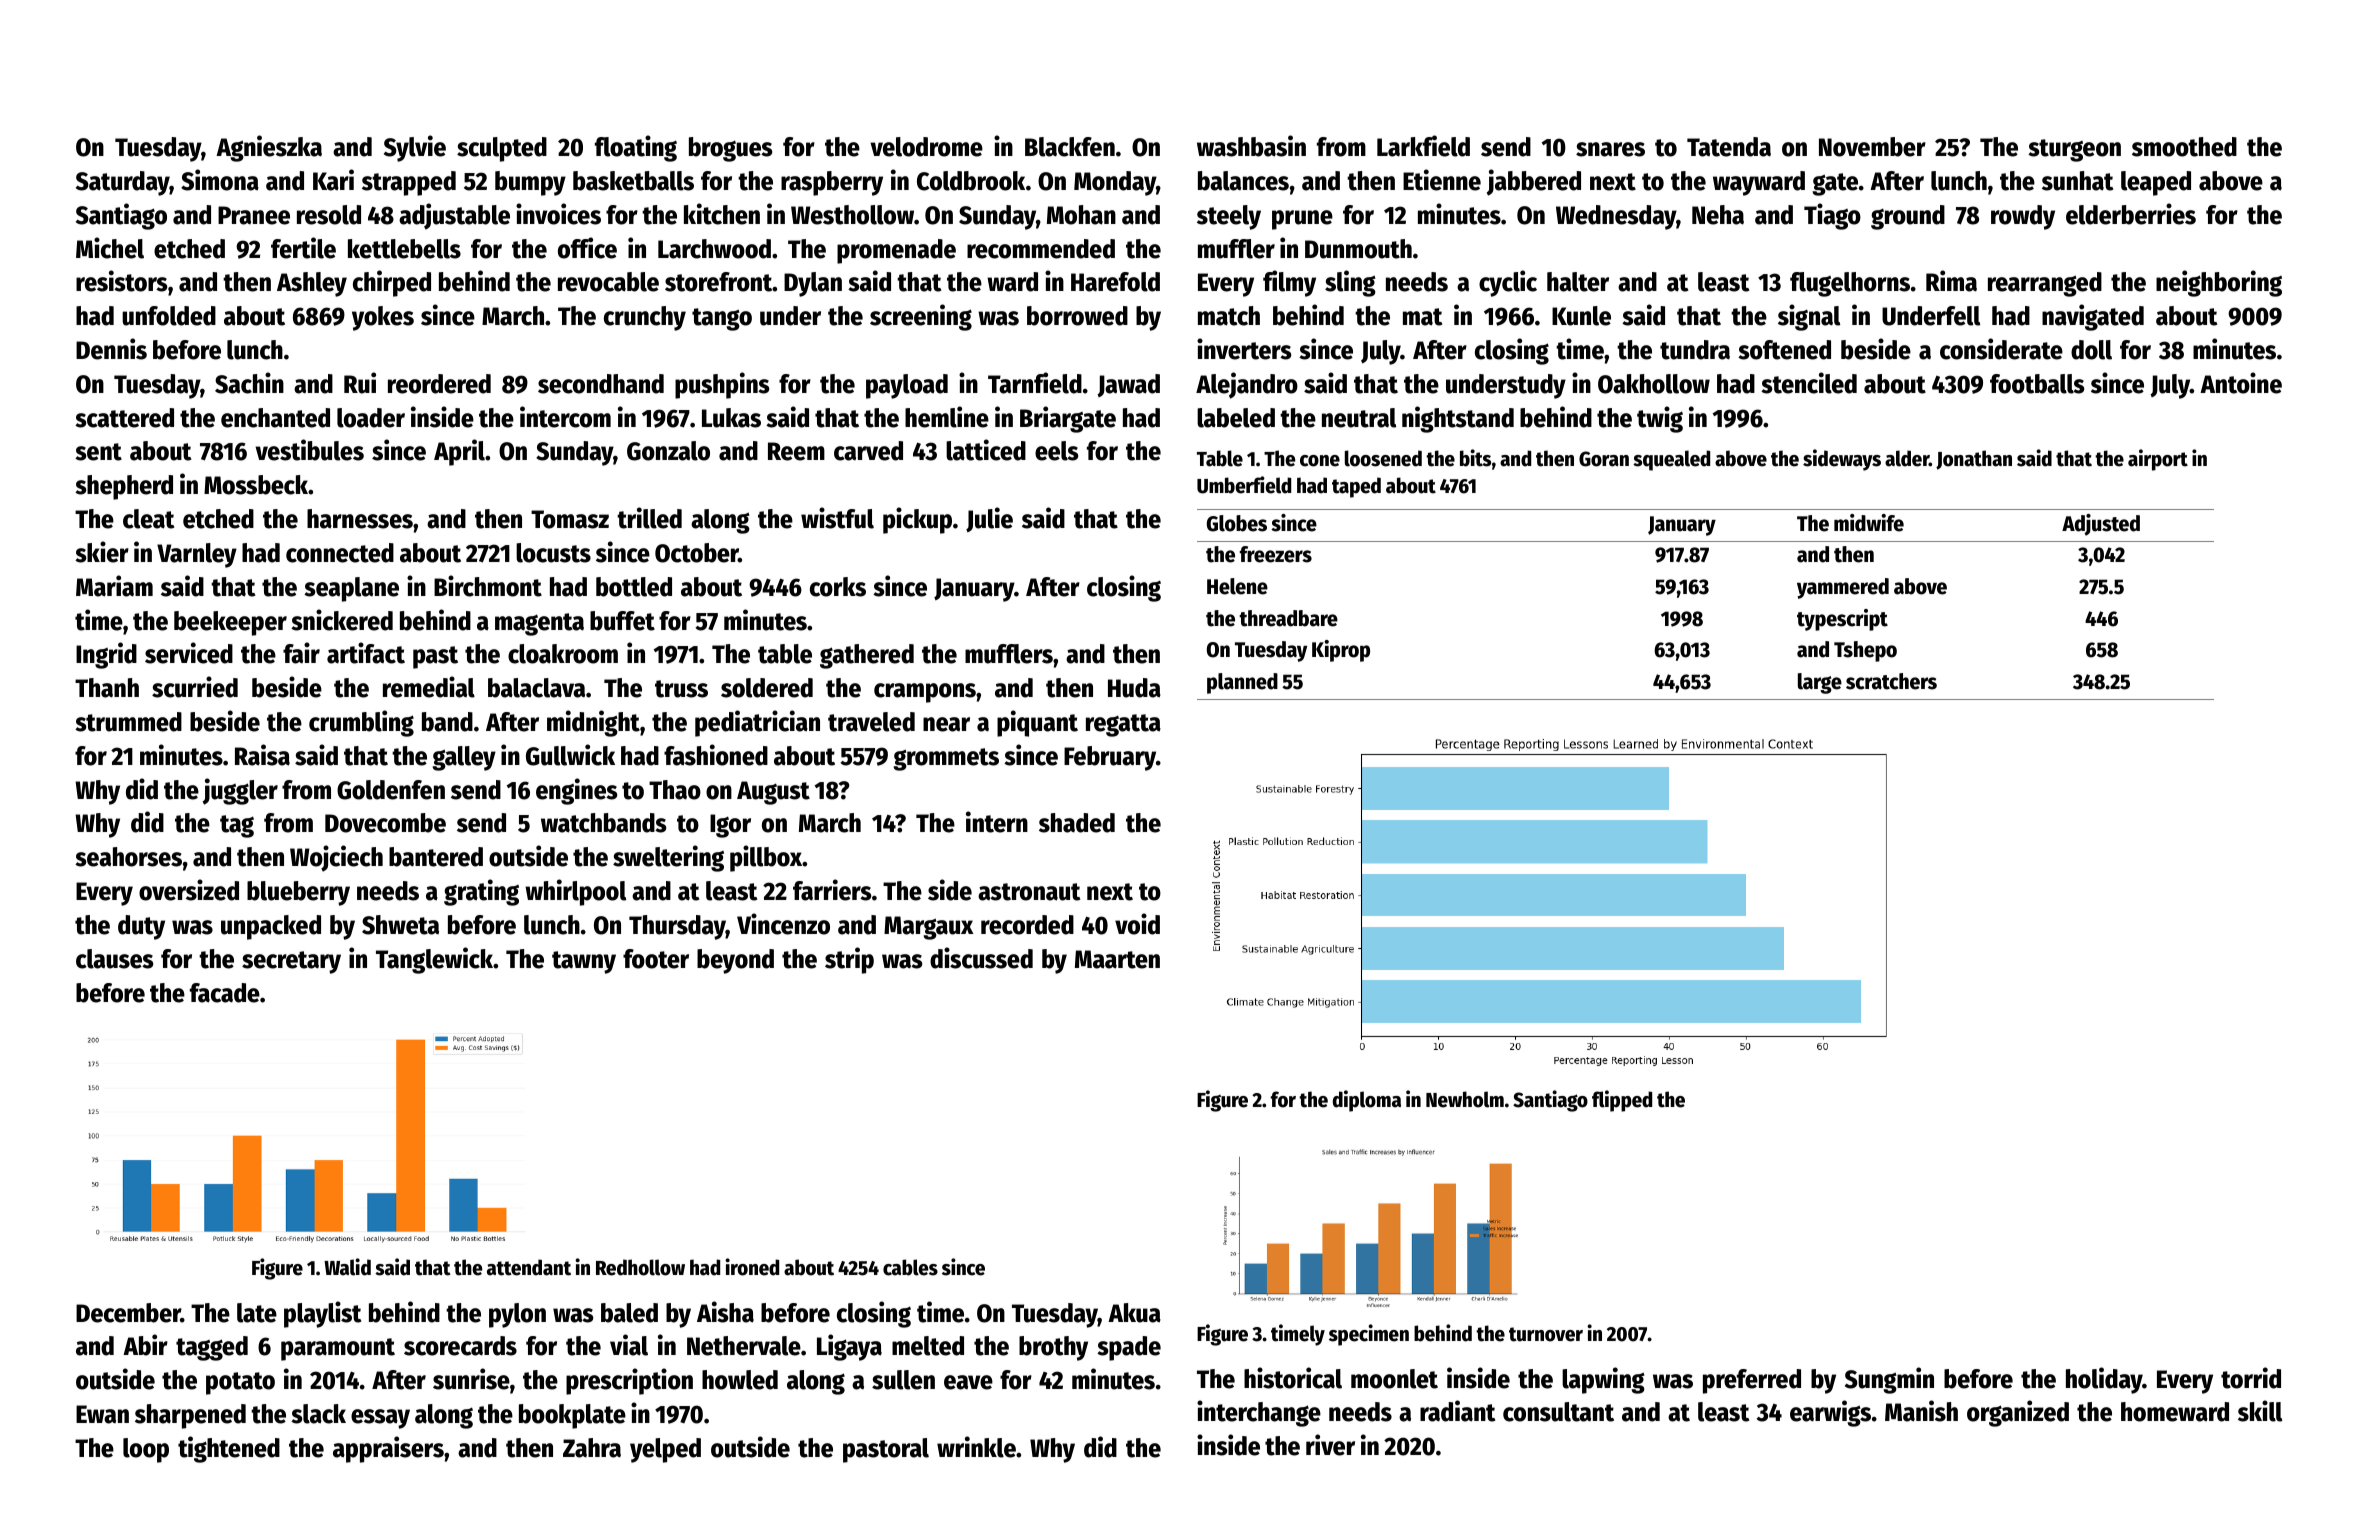 Image resolution: width=2358 pixels, height=1526 pixels. I want to click on scorecards, so click(460, 1346).
